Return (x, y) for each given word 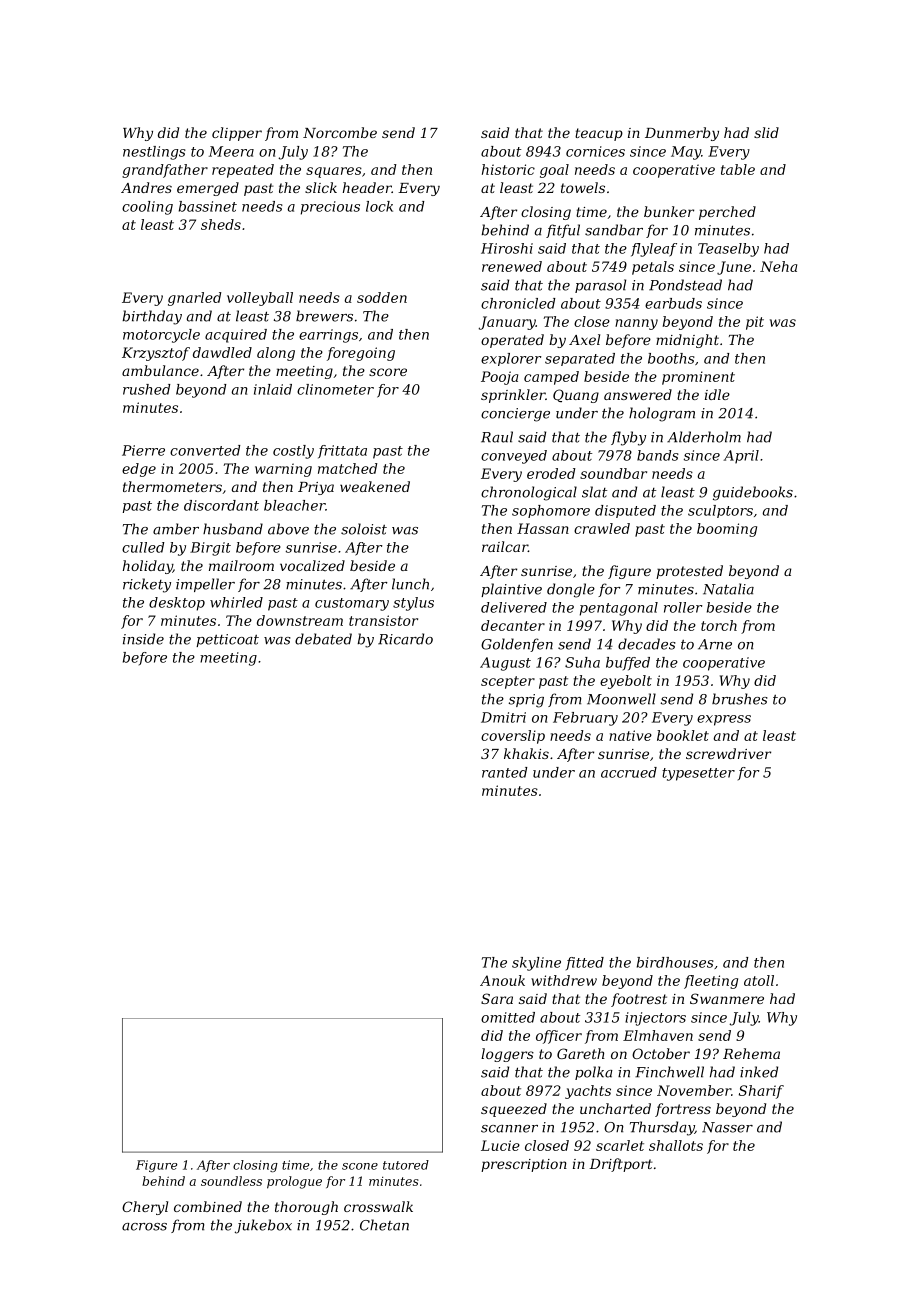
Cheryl (145, 1208)
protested (689, 572)
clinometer (335, 389)
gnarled (195, 299)
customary (352, 604)
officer (559, 1037)
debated (323, 639)
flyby (628, 438)
